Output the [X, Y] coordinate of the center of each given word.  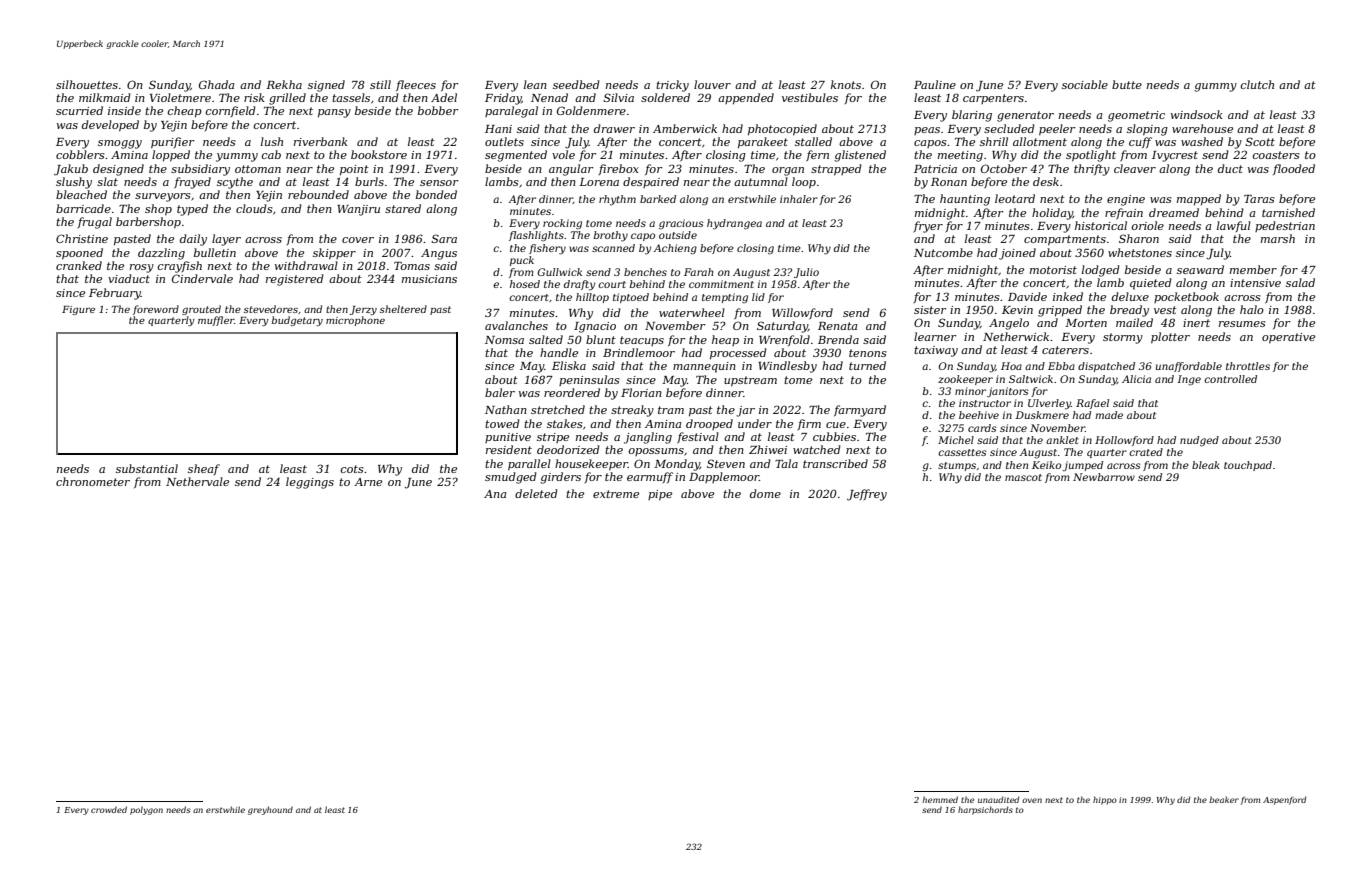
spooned [79, 254]
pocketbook [1186, 297]
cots [351, 469]
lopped [171, 156]
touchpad [1248, 466]
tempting [725, 298]
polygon [146, 810]
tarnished [1288, 212]
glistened [860, 156]
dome [765, 493]
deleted [536, 493]
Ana [495, 494]
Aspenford [1285, 800]
